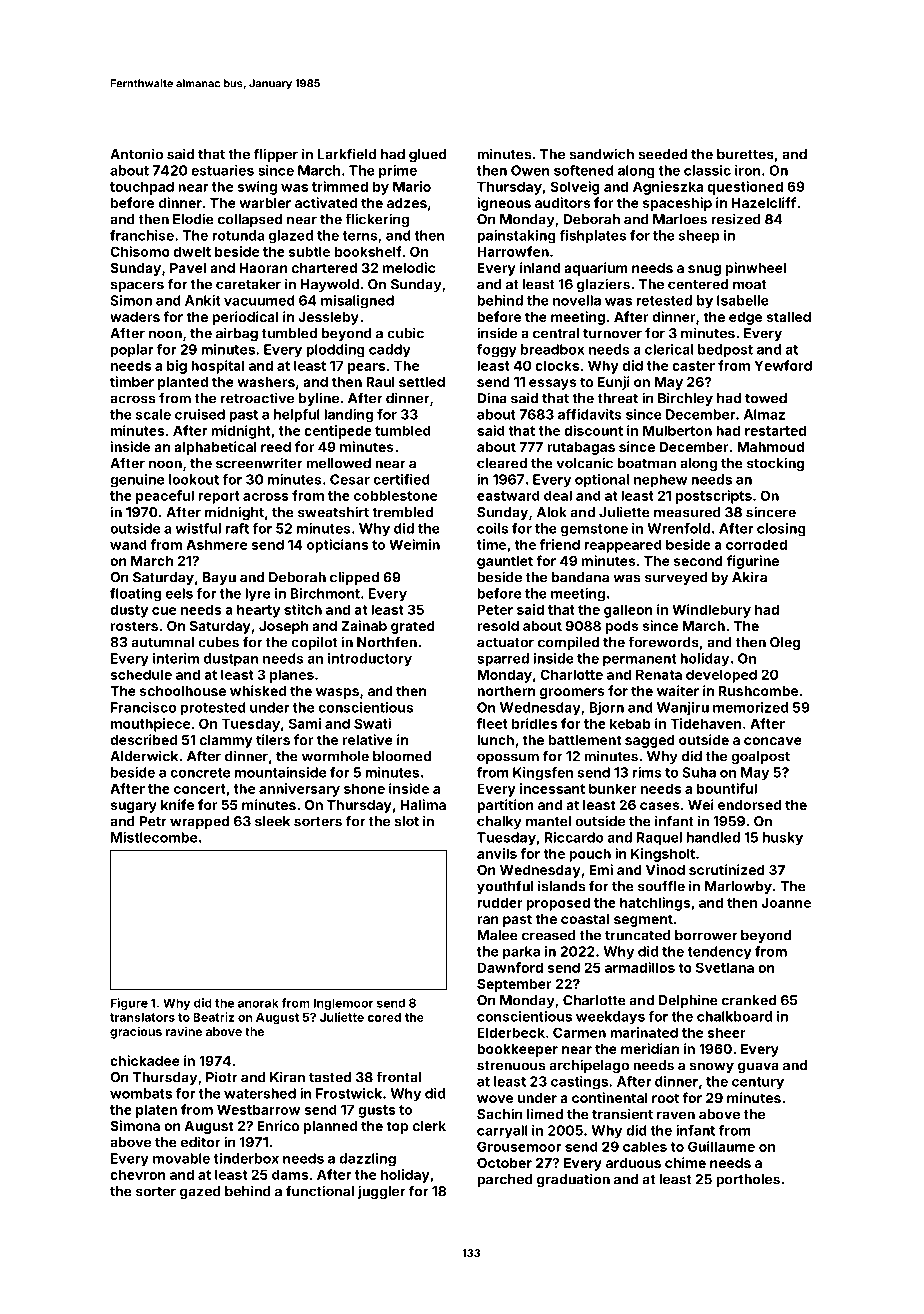 This page has height=1314, width=924. What do you see at coordinates (193, 219) in the page?
I see `Elodie` at bounding box center [193, 219].
